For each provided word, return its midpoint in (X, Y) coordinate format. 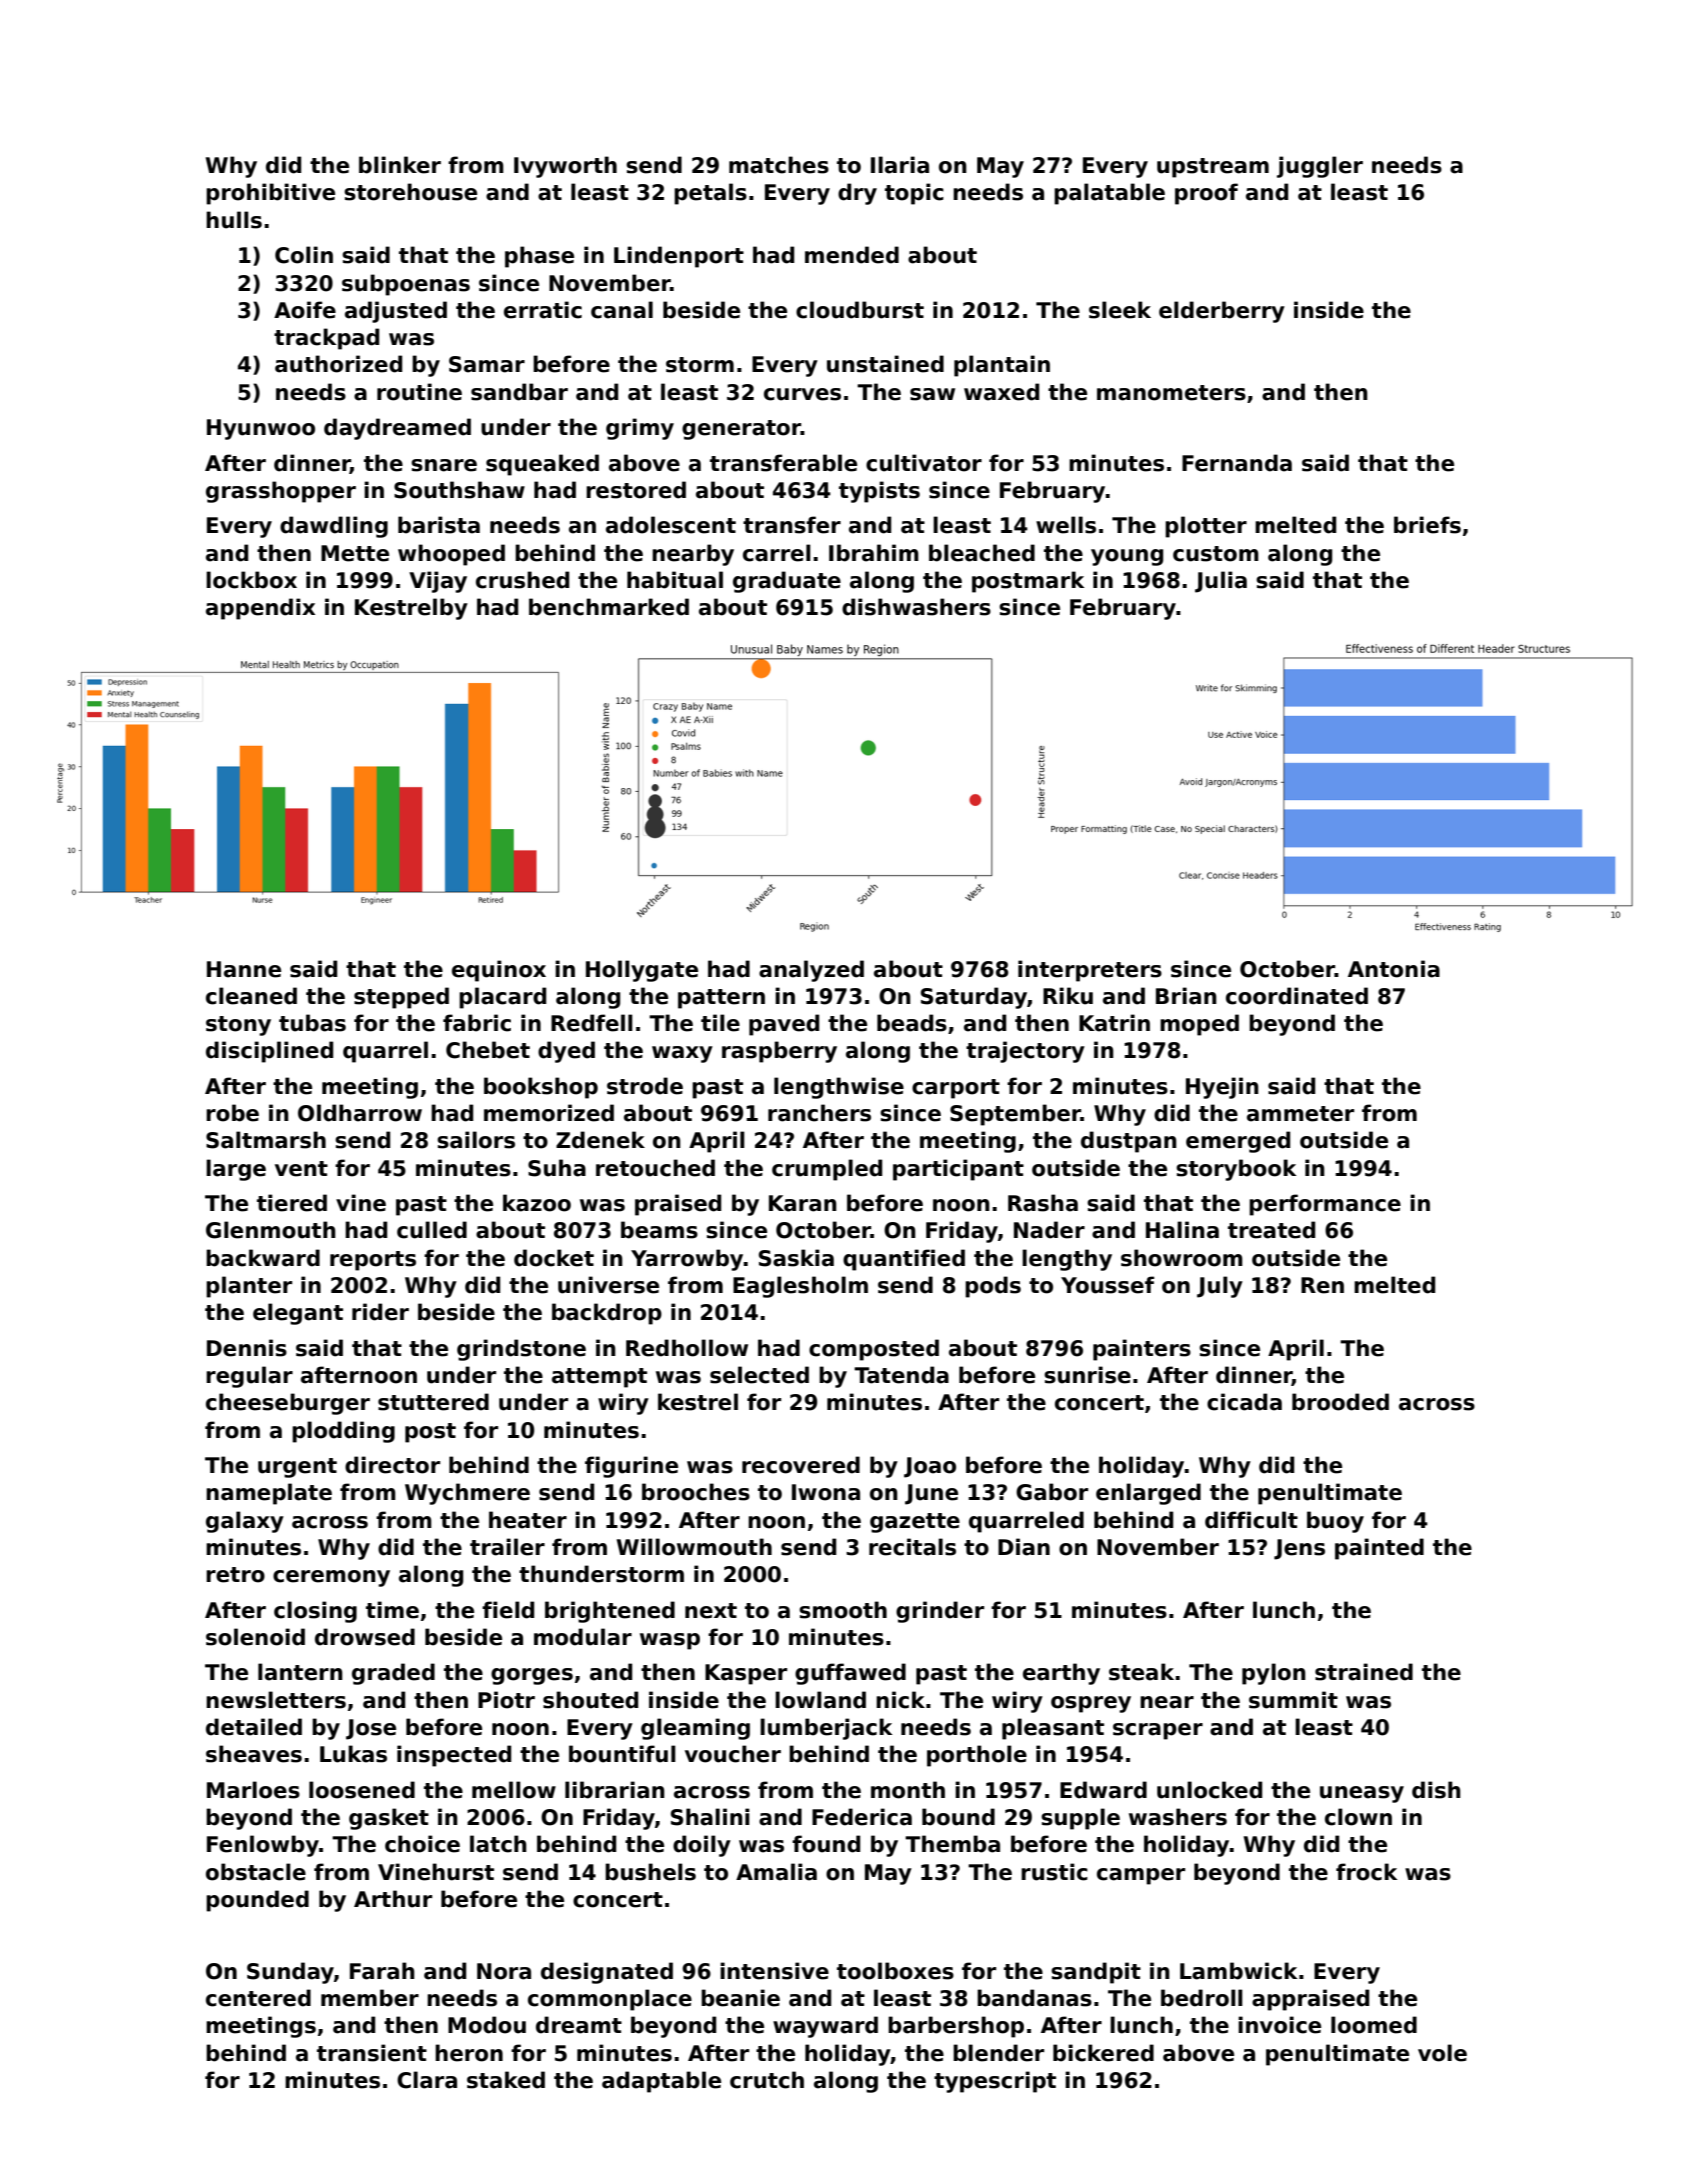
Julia (1221, 582)
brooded (1340, 1402)
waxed (1001, 392)
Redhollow (687, 1348)
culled (432, 1230)
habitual (675, 580)
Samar (487, 364)
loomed (1374, 2025)
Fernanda (1237, 463)
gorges (532, 1676)
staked (506, 2080)
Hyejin (1222, 1088)
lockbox (251, 580)
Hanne (244, 969)
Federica (862, 1817)
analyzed (811, 971)
